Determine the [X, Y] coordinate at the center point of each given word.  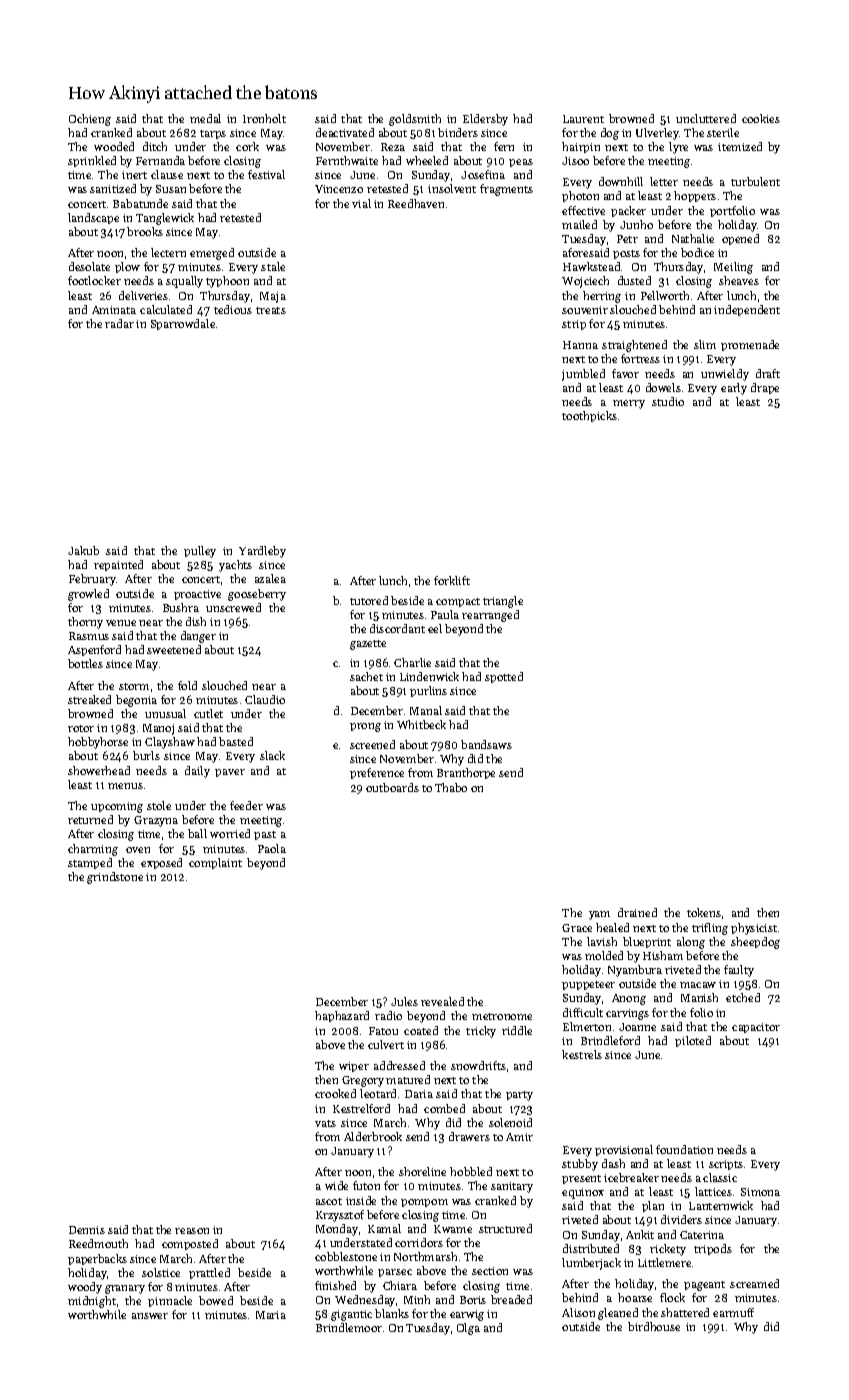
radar [119, 323]
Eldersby [485, 120]
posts [626, 254]
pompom [424, 1203]
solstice [161, 1272]
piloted [693, 1041]
